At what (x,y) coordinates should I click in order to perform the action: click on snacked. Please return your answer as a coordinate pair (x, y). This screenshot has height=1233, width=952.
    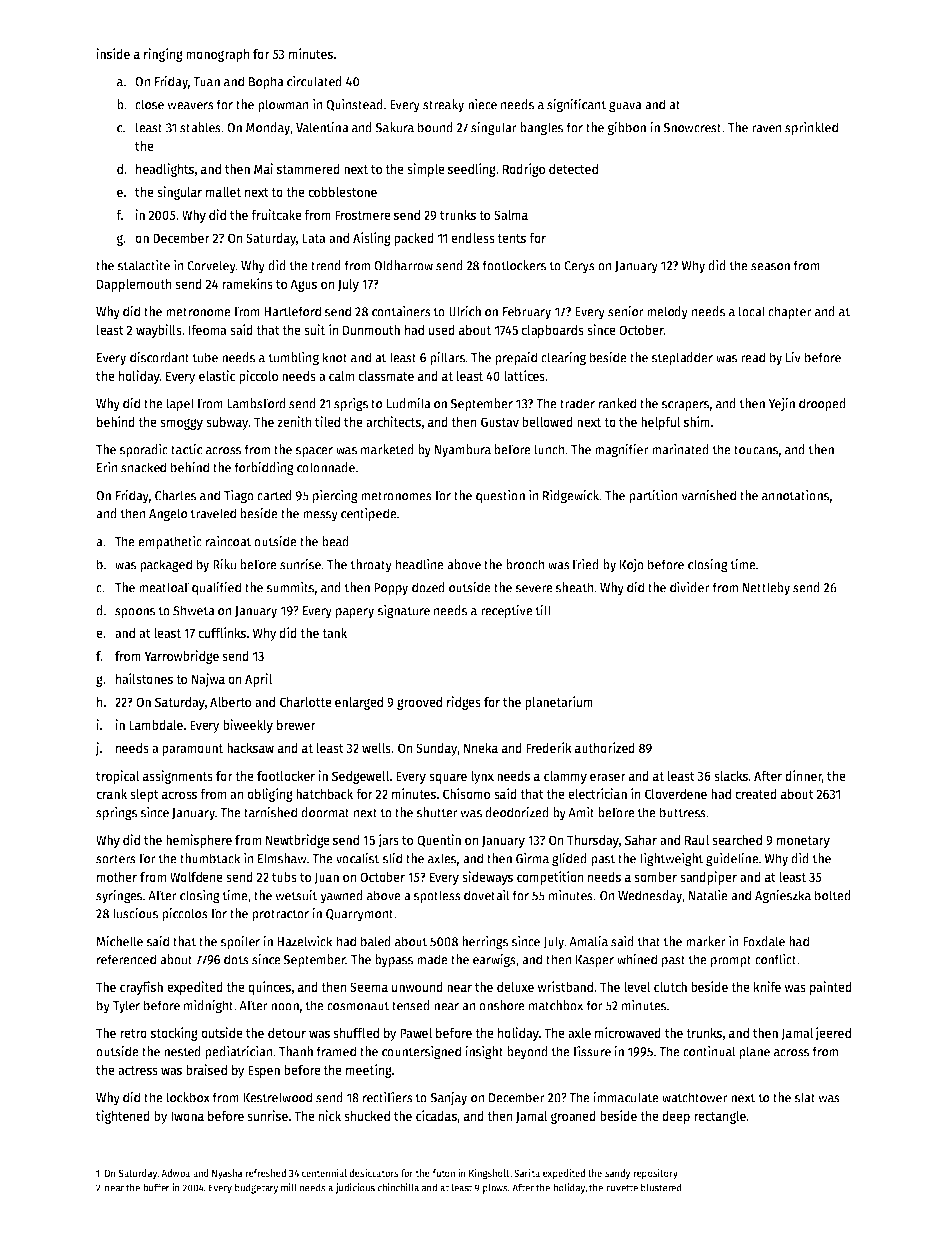
    Looking at the image, I should click on (143, 467).
